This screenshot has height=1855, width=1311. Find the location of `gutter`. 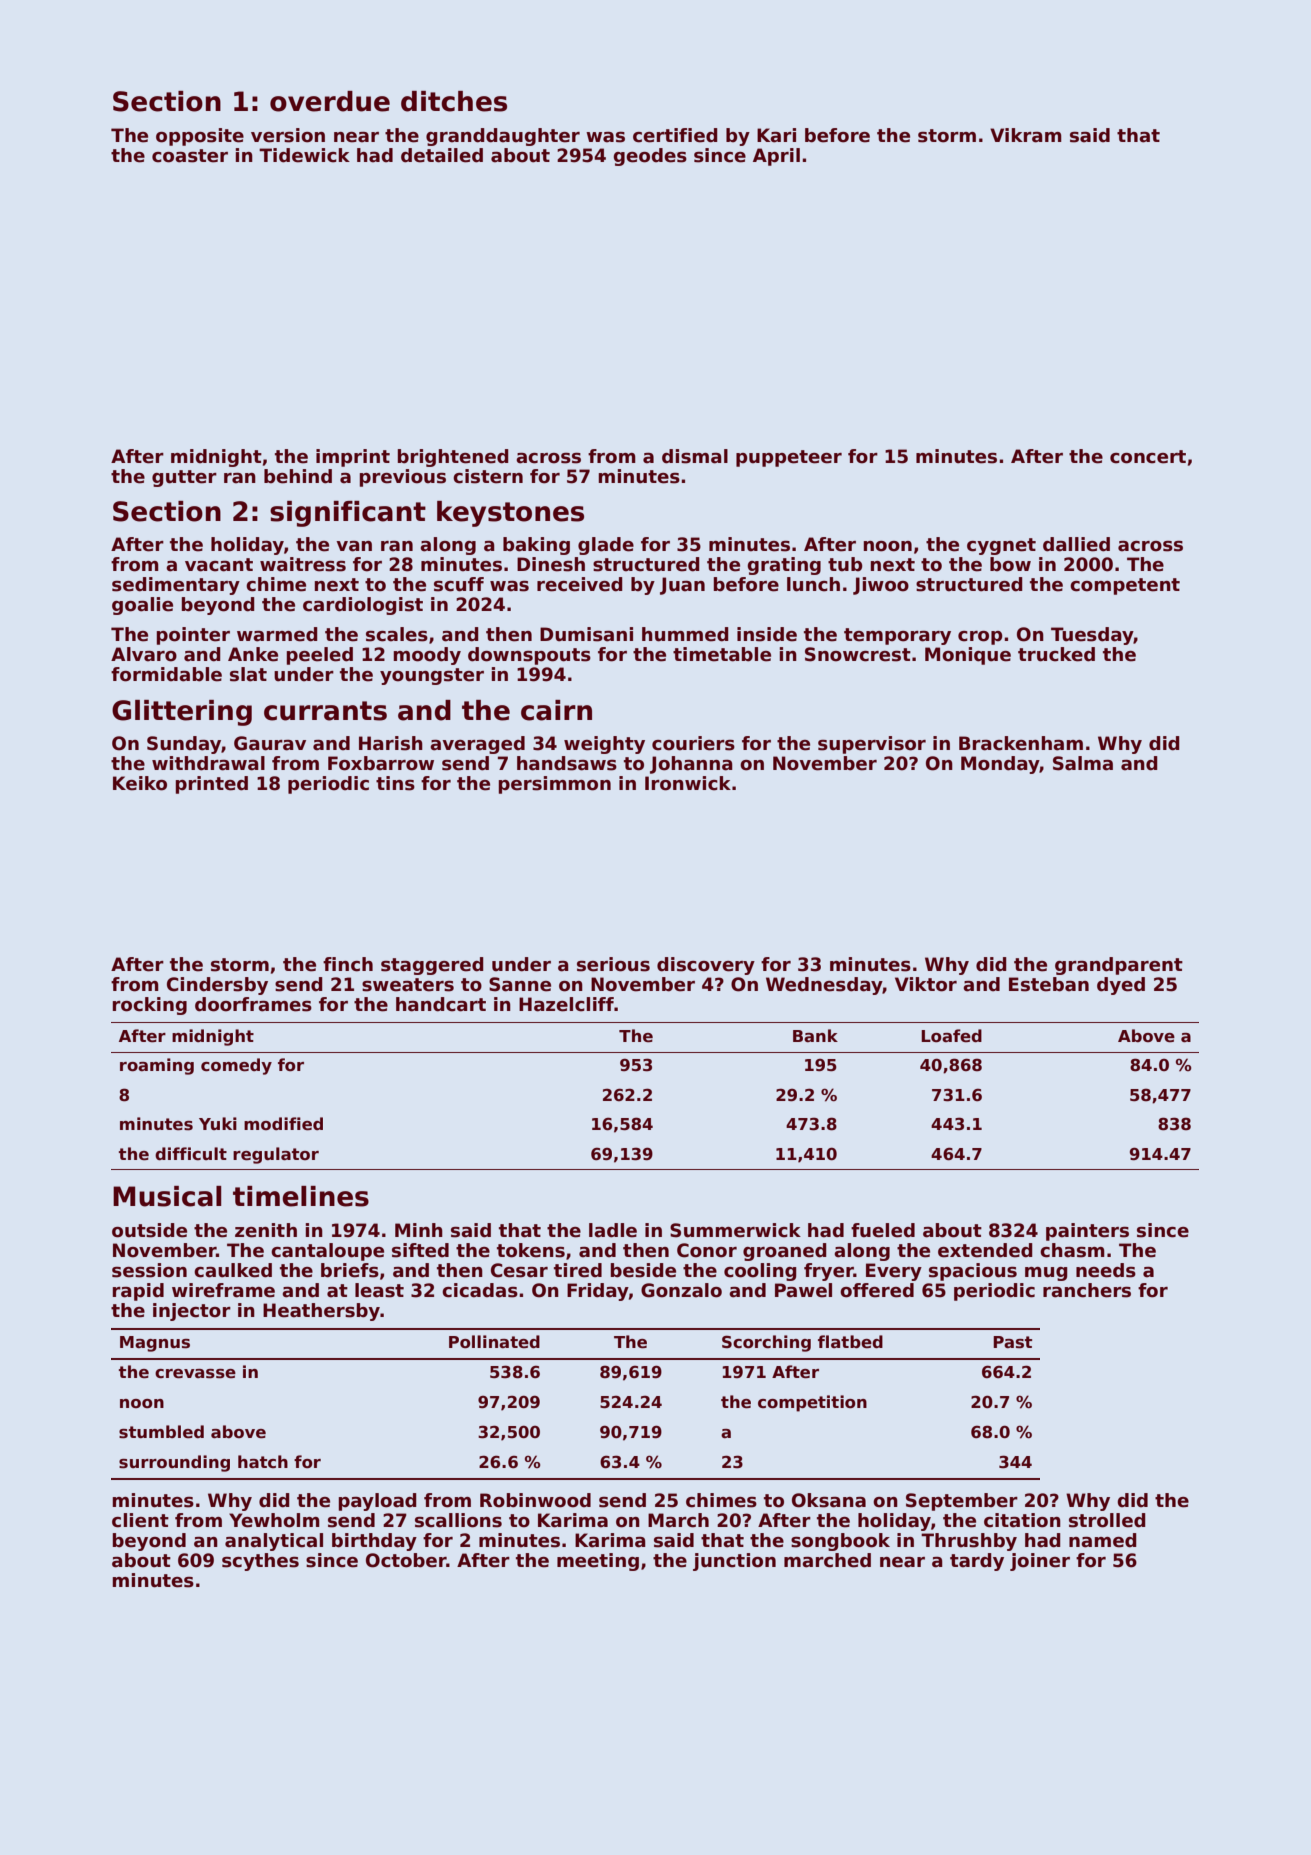

gutter is located at coordinates (184, 478).
